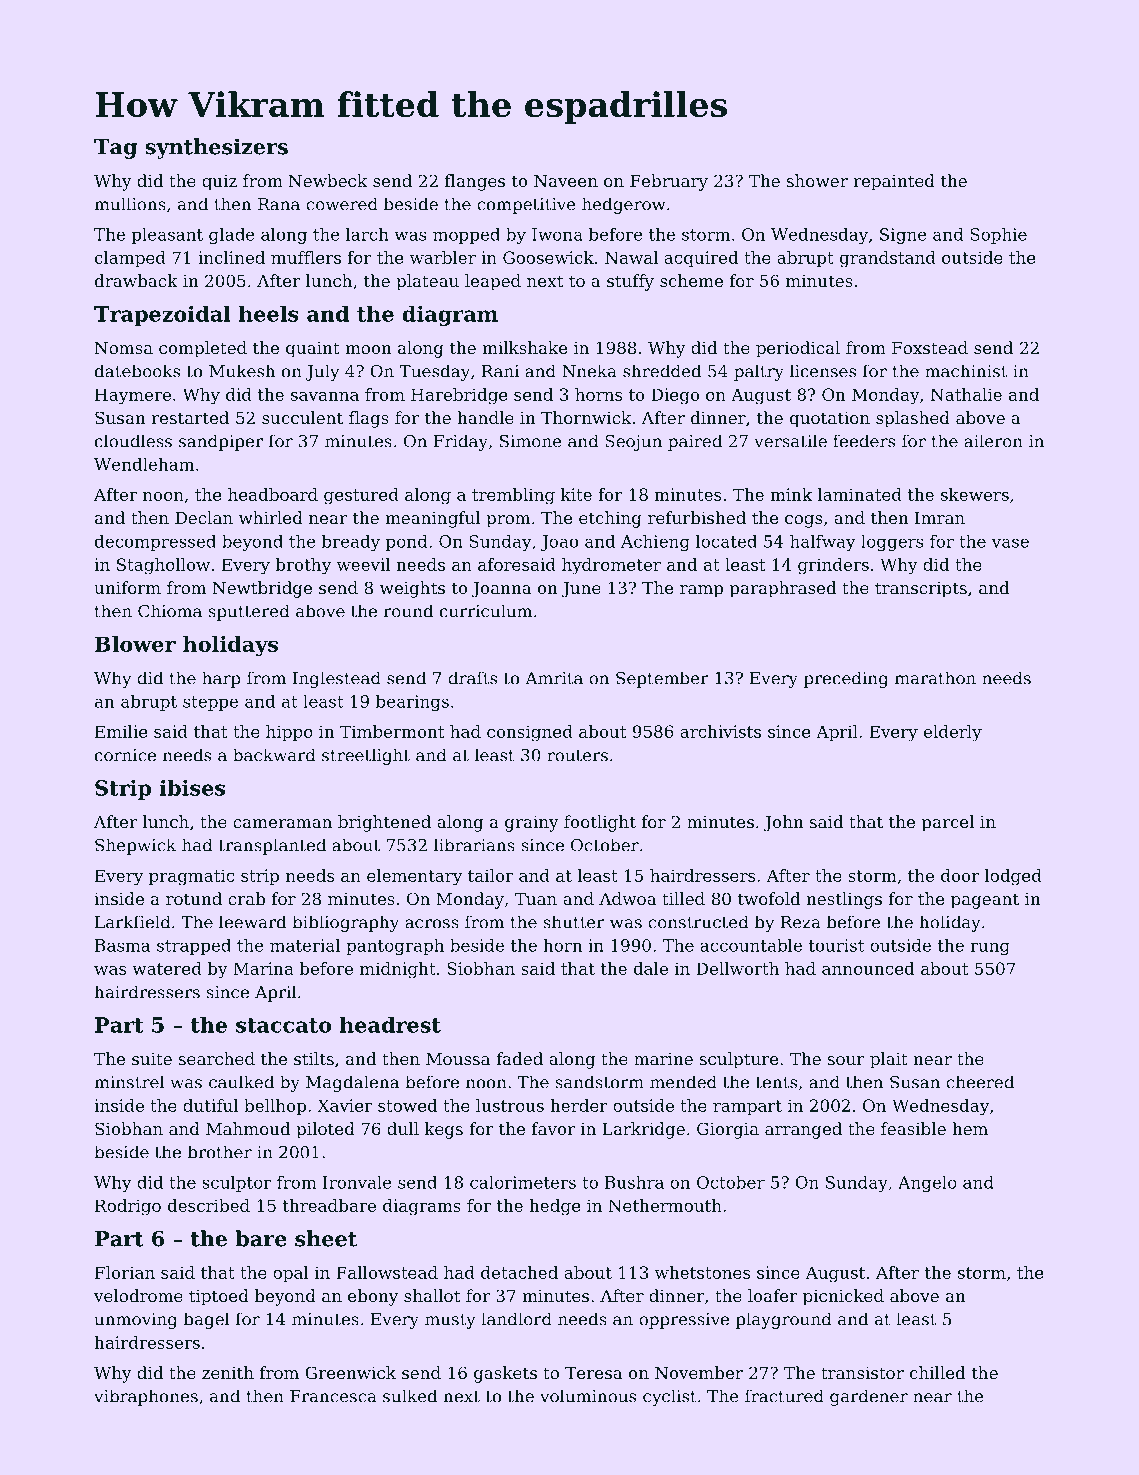  I want to click on Foxstead, so click(930, 347).
